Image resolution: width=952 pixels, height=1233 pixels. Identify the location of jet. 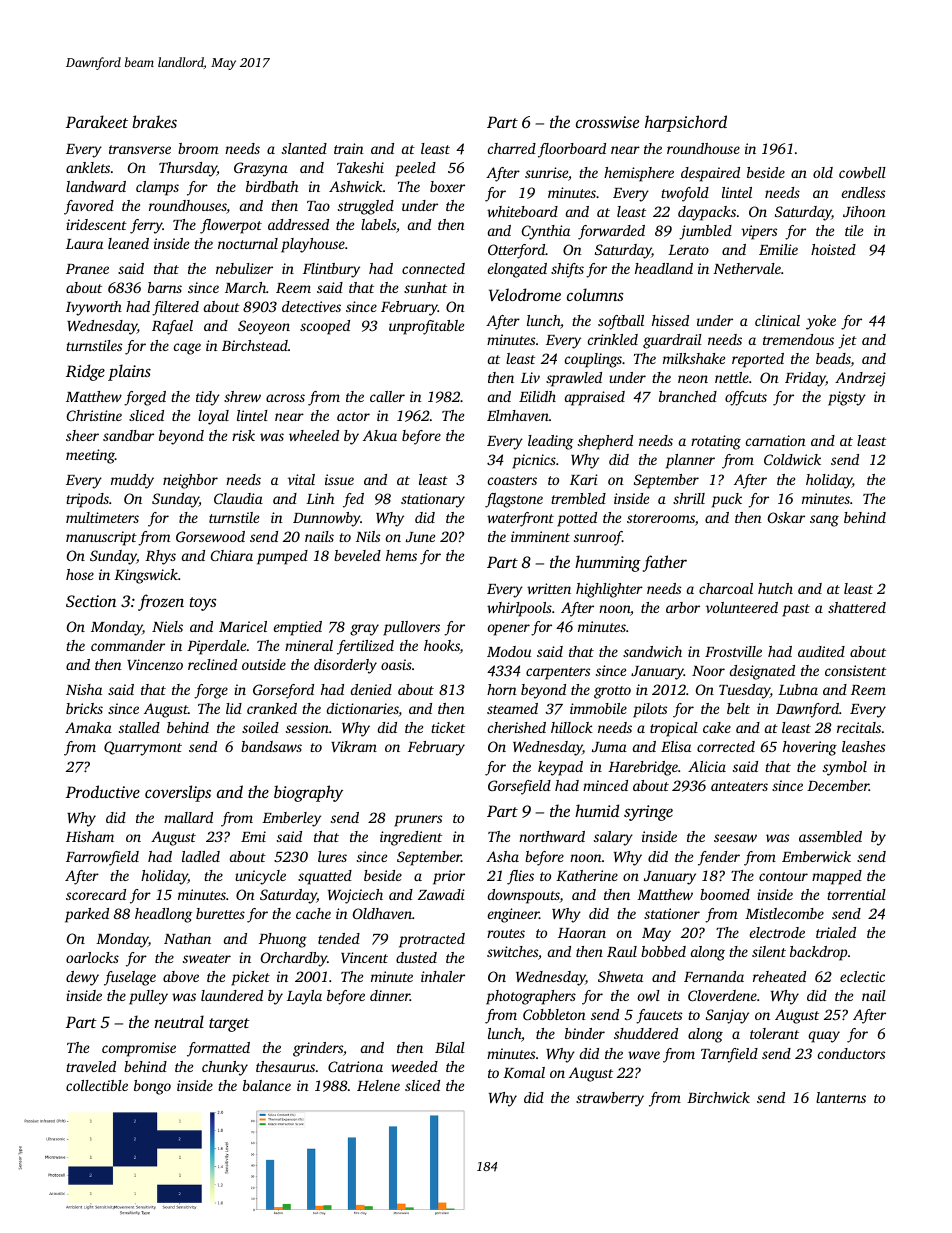
(847, 341).
